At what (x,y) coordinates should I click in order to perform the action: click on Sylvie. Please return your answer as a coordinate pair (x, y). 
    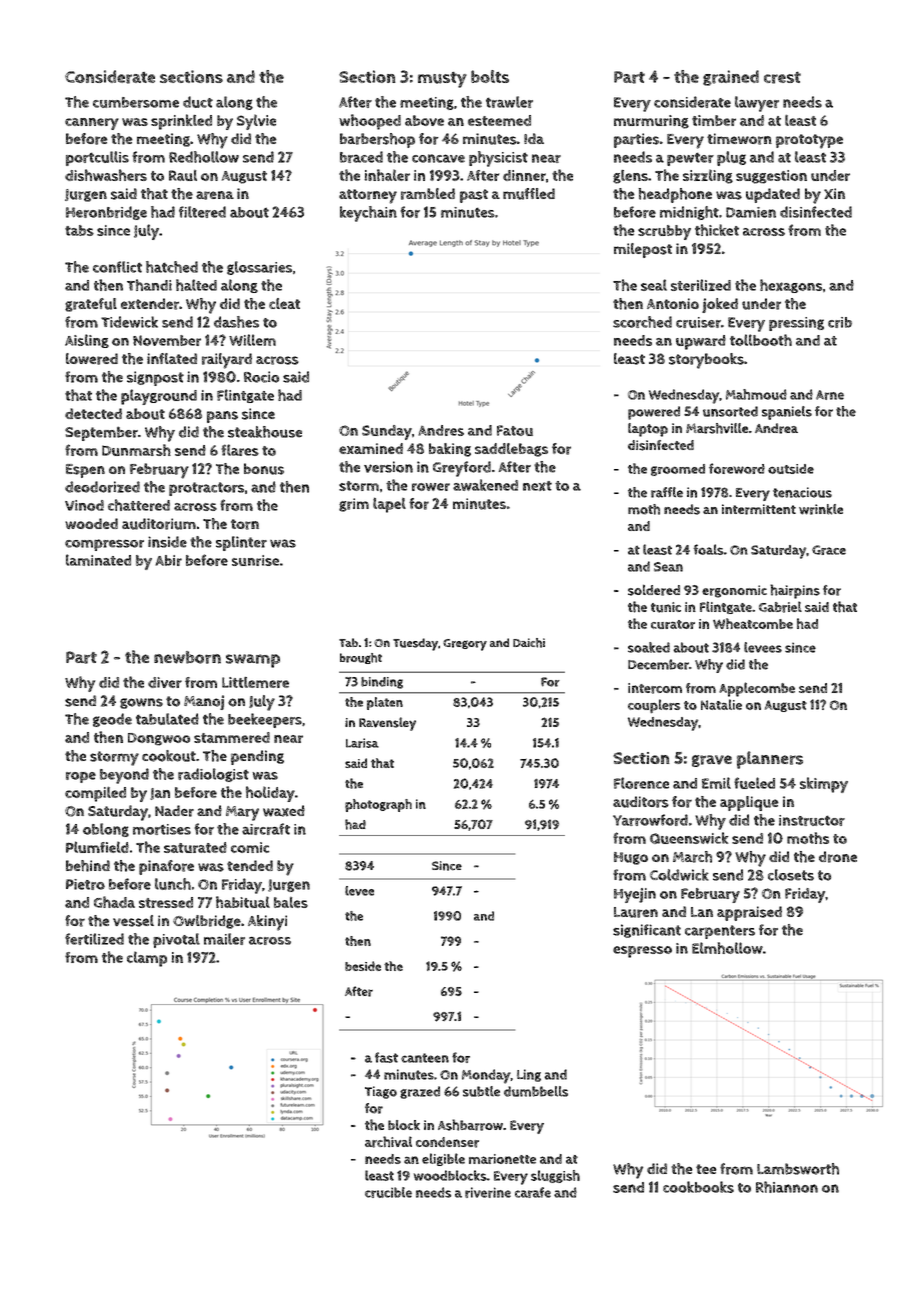
    Looking at the image, I should click on (256, 122).
